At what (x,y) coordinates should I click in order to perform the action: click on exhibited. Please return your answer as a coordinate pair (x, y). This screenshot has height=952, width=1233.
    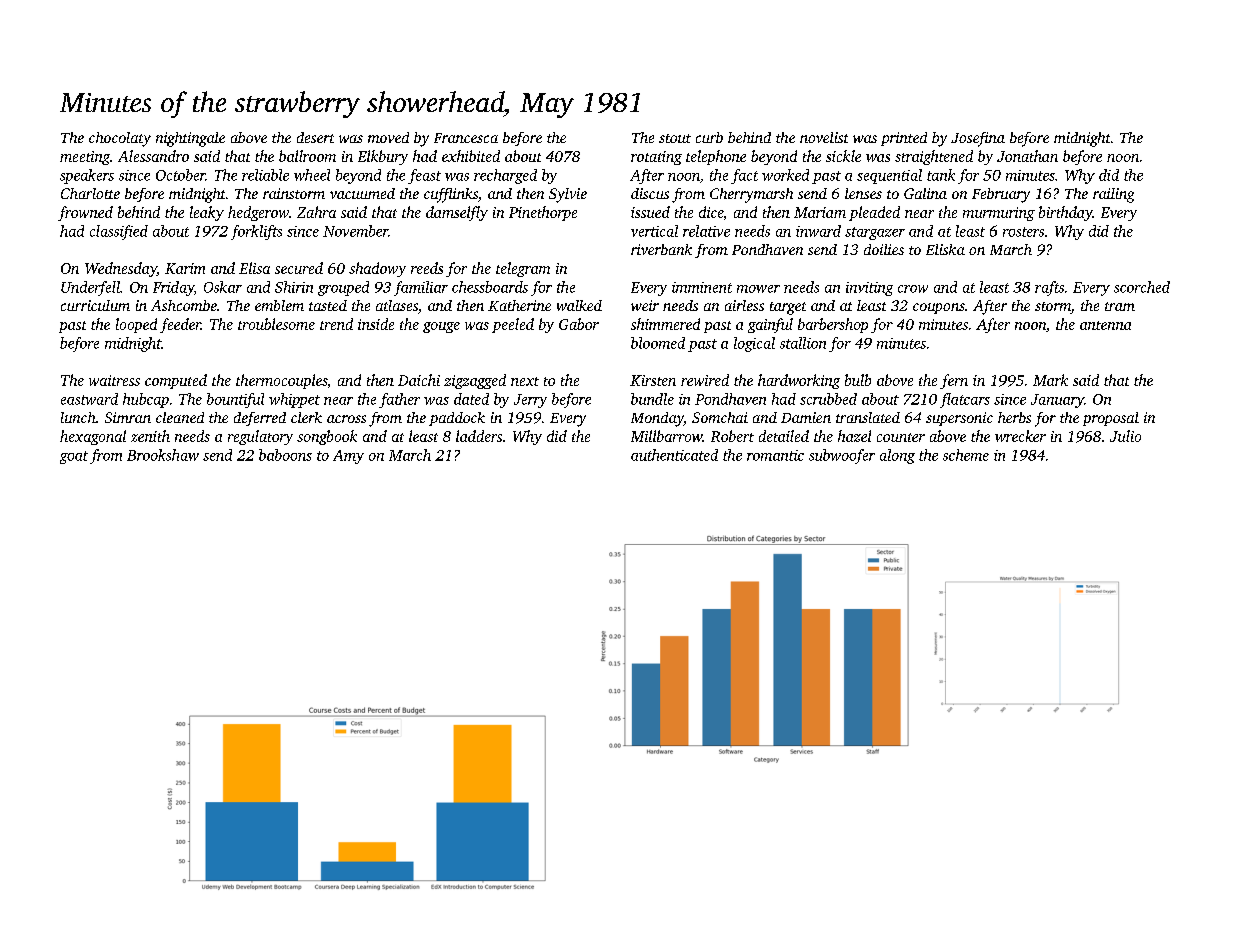
    Looking at the image, I should click on (471, 156).
